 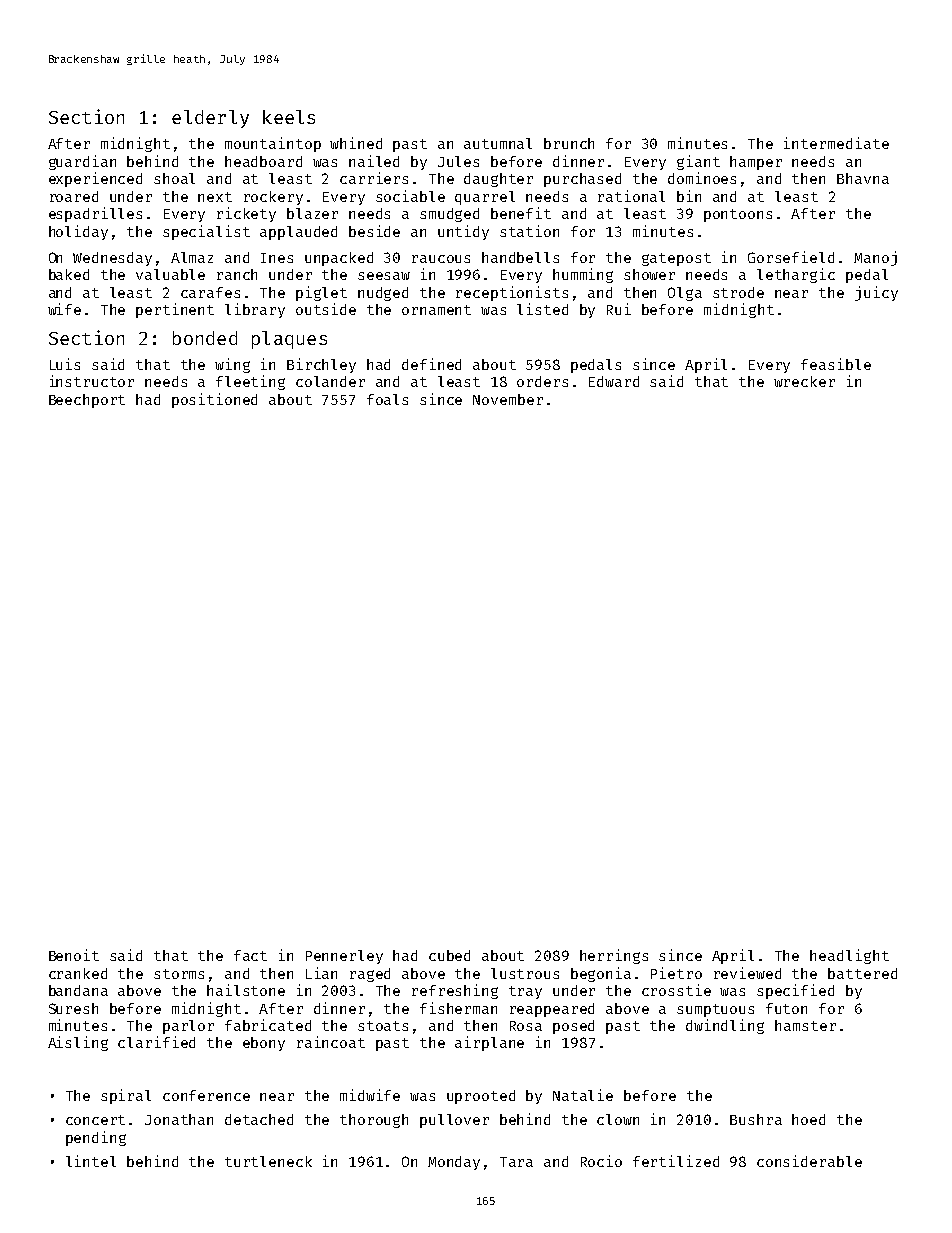 I want to click on reviewed, so click(x=747, y=973).
